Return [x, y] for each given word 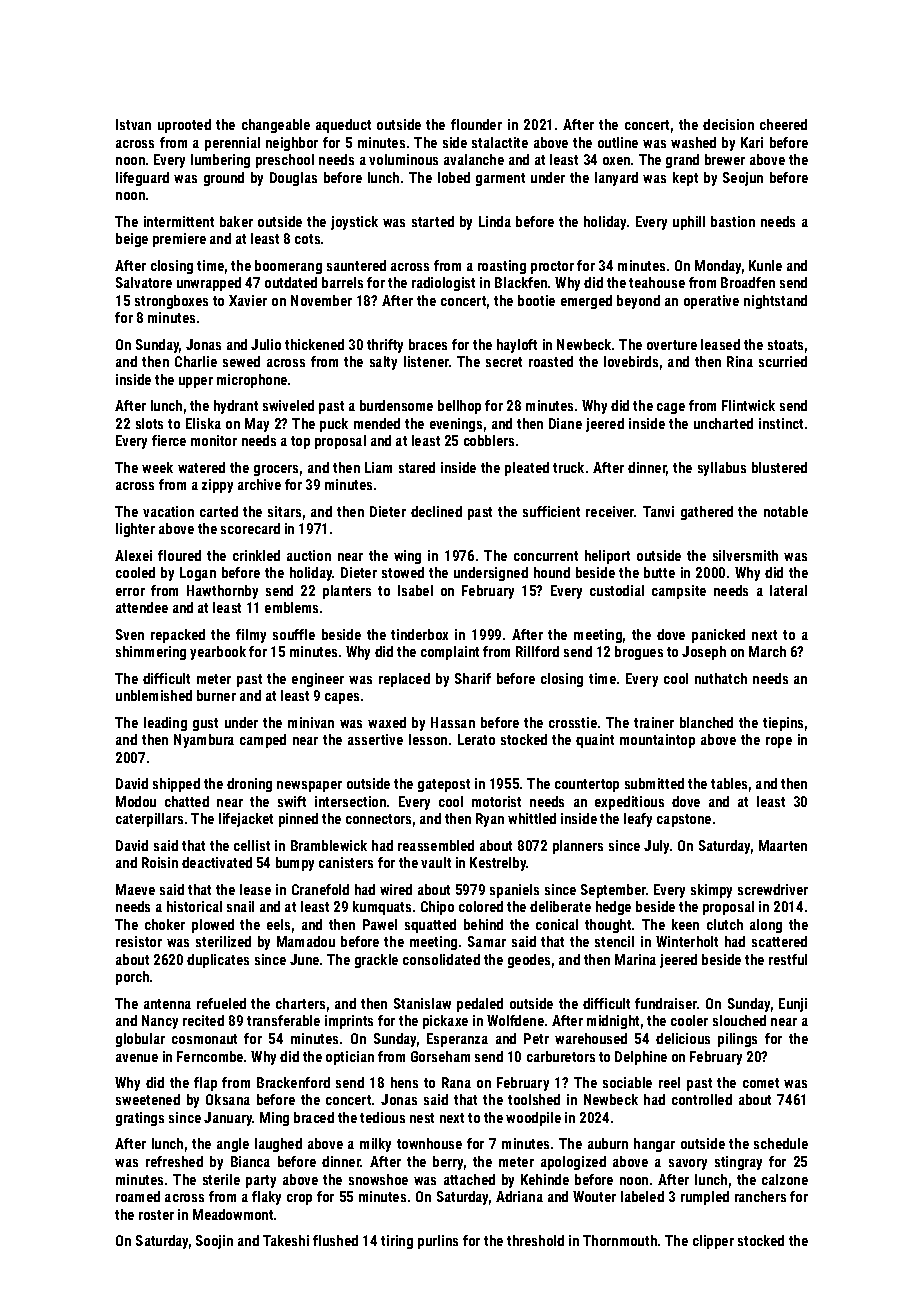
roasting [502, 267]
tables [729, 783]
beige [132, 240]
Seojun [743, 179]
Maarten [783, 845]
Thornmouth [620, 1240]
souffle [294, 634]
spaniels [514, 891]
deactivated [217, 862]
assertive [375, 739]
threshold [535, 1240]
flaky [266, 1198]
